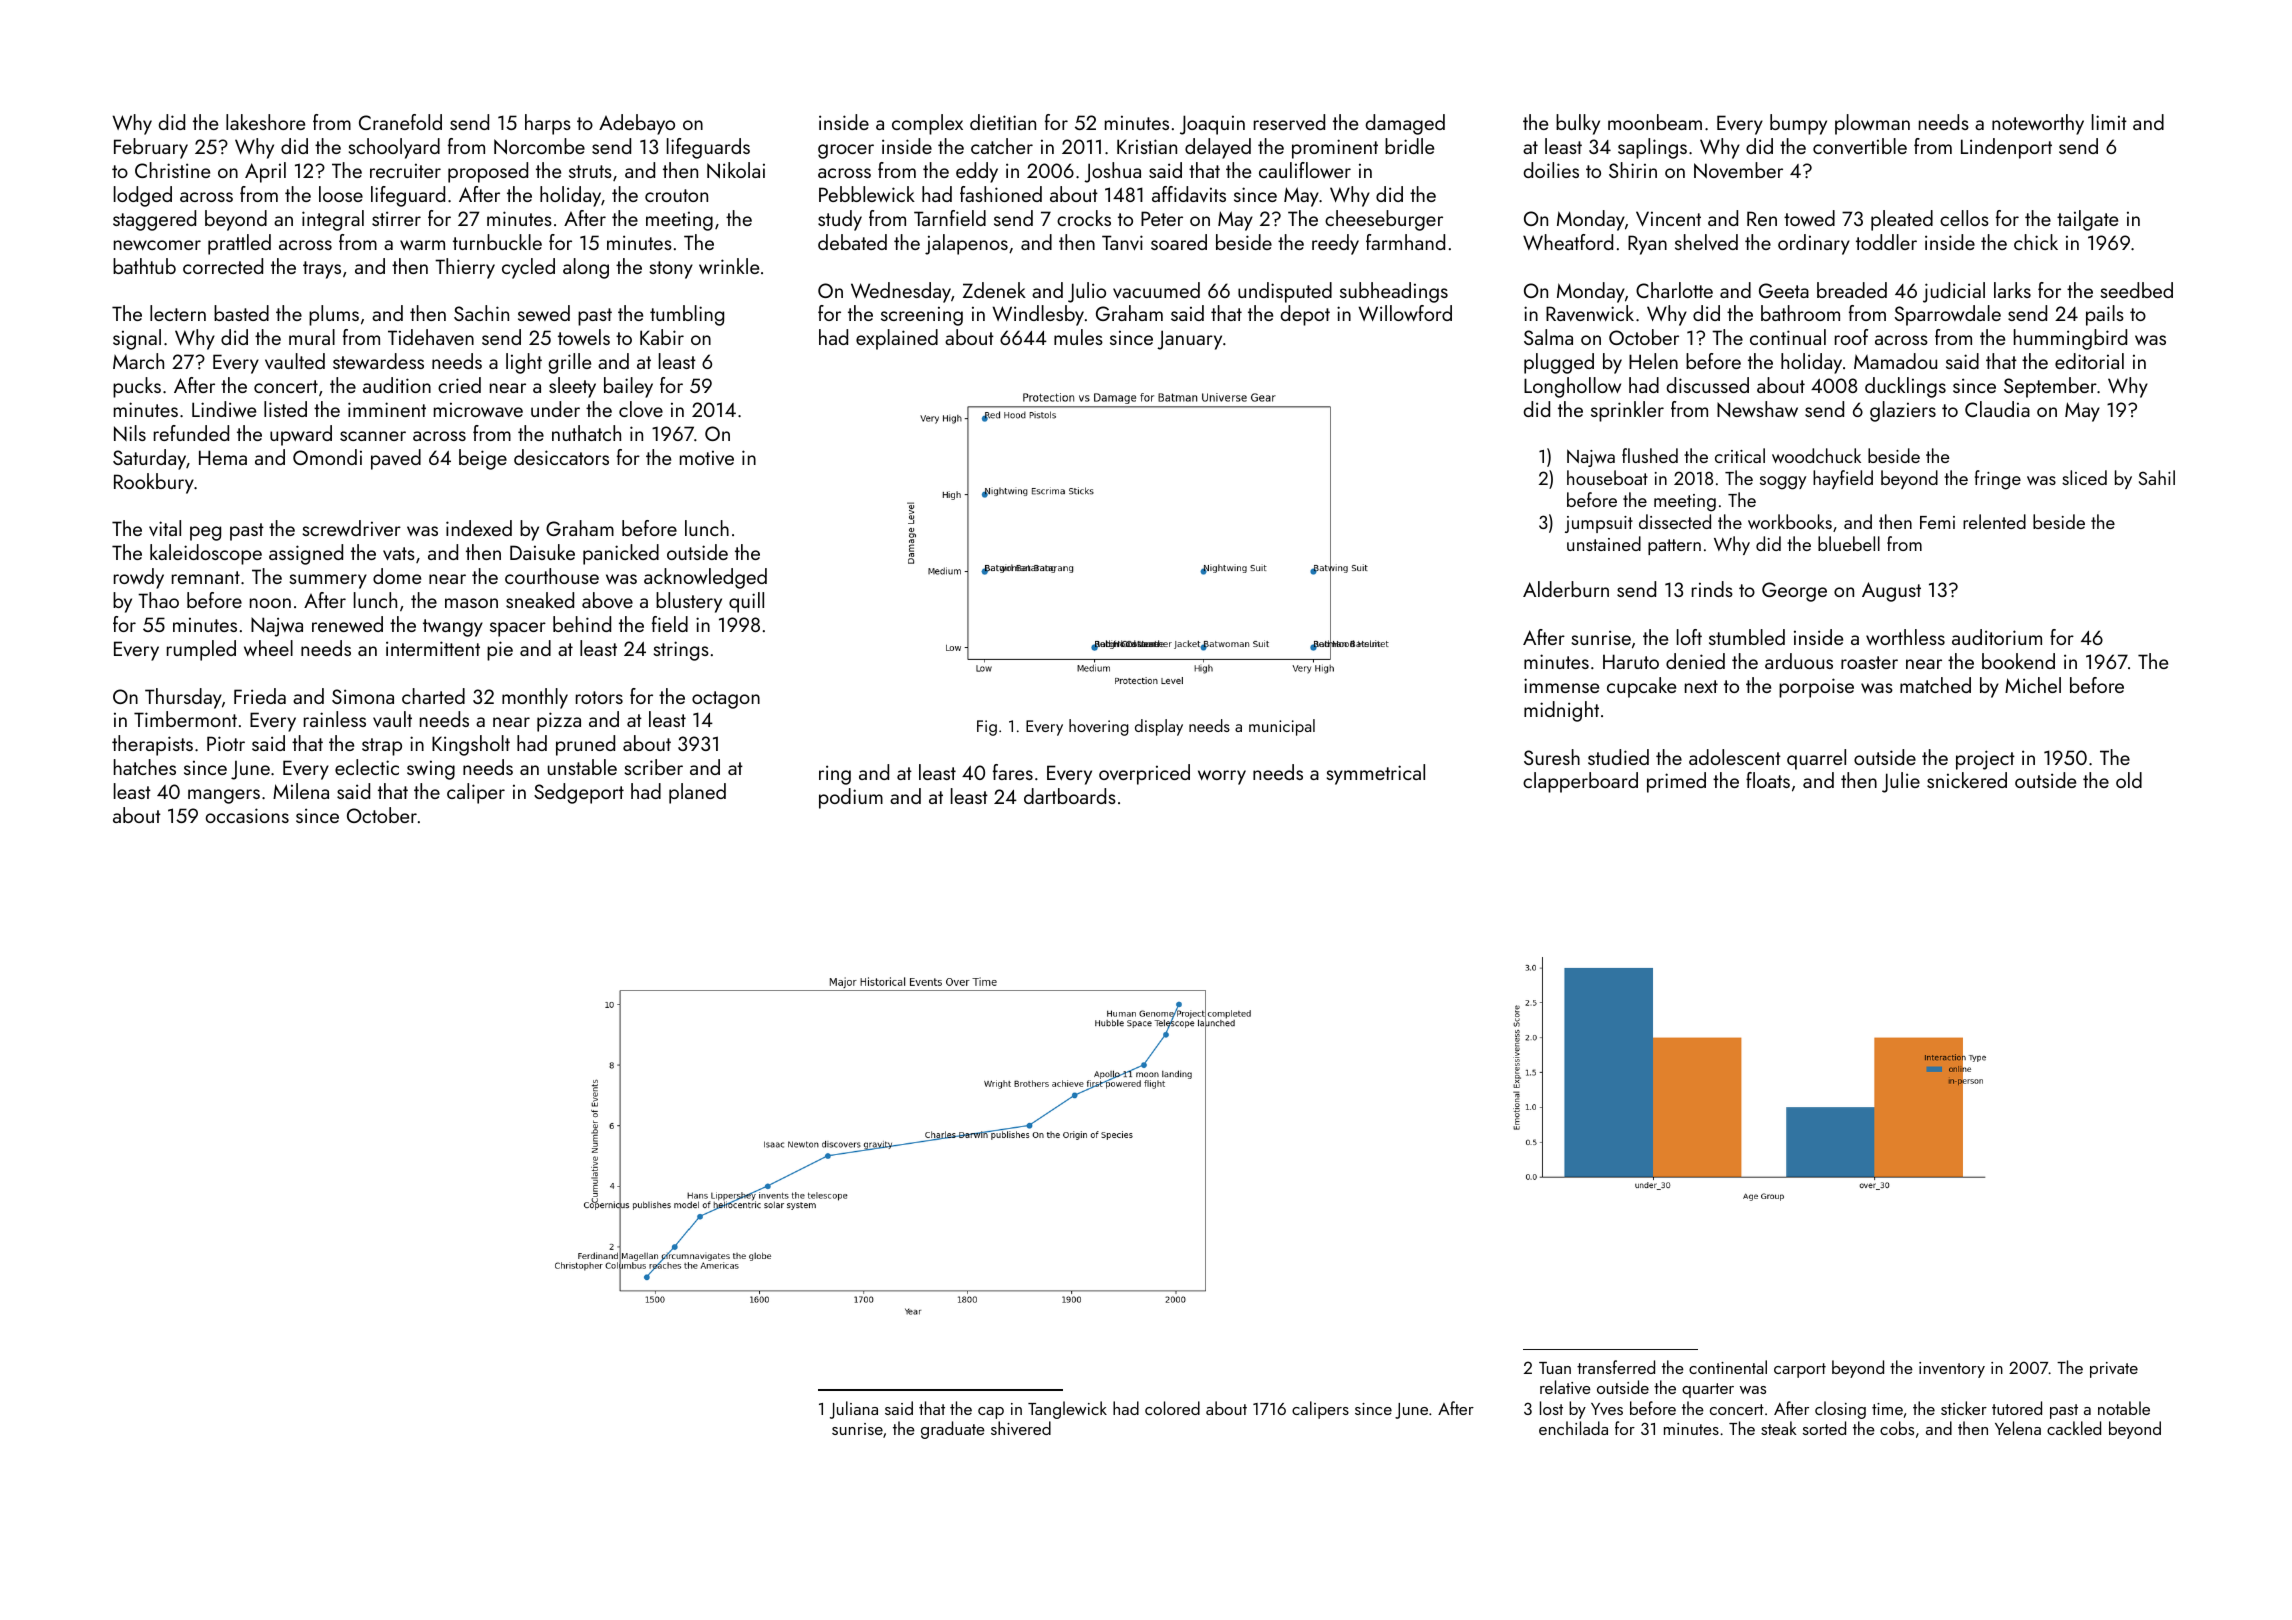 The image size is (2292, 1620). Describe the element at coordinates (431, 770) in the page. I see `swing` at that location.
